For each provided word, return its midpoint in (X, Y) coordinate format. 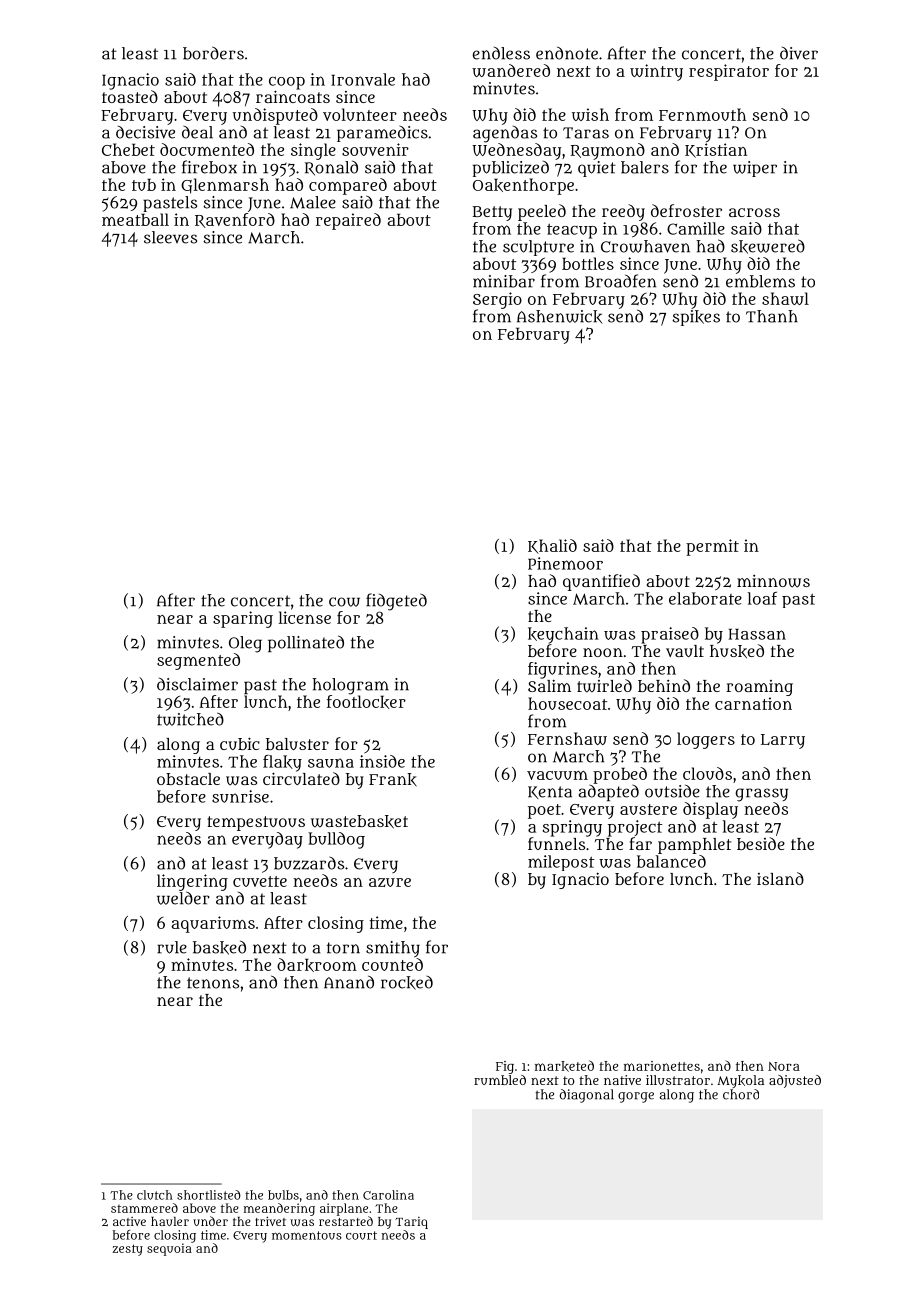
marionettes (662, 1066)
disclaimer (197, 684)
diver (799, 53)
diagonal (587, 1096)
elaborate (705, 598)
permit (712, 547)
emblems (760, 281)
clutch (155, 1195)
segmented (198, 661)
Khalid (552, 546)
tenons (213, 983)
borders (213, 53)
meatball (135, 219)
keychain (563, 635)
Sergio (497, 300)
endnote (567, 53)
